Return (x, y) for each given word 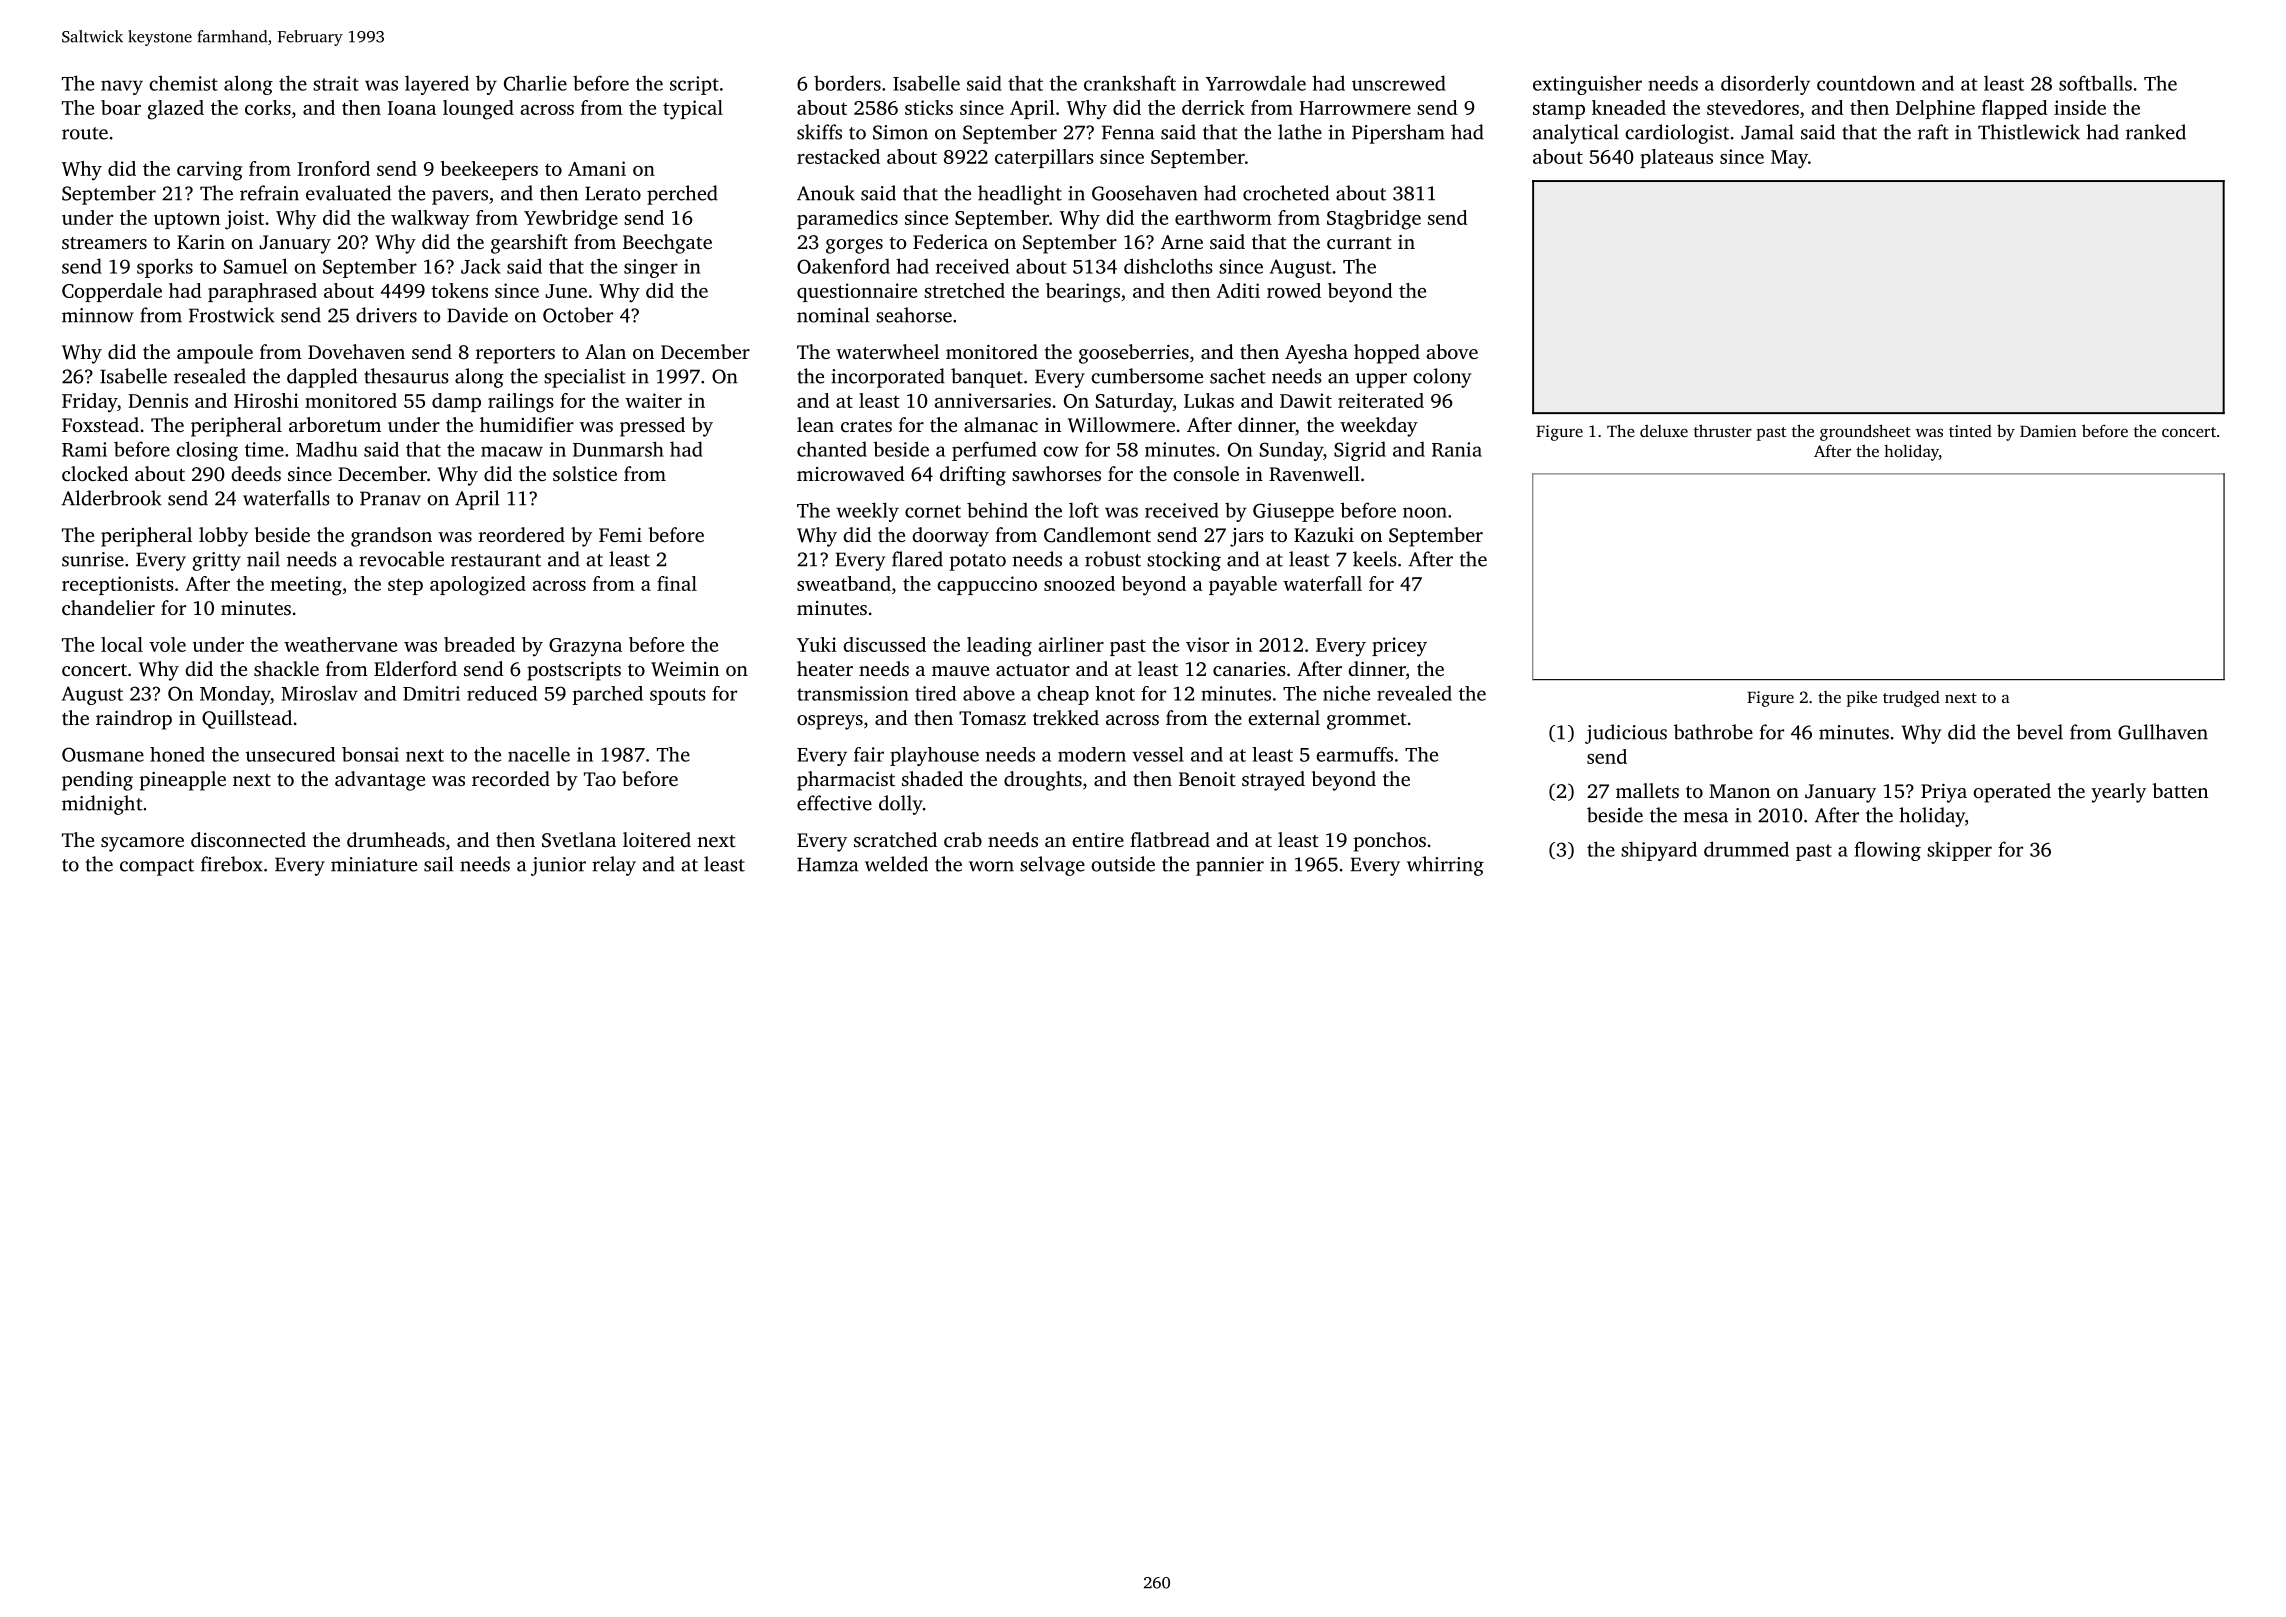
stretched (964, 290)
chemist (183, 83)
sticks (929, 107)
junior (558, 866)
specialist (585, 378)
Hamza (827, 864)
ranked (2156, 132)
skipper (1959, 851)
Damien (2048, 431)
